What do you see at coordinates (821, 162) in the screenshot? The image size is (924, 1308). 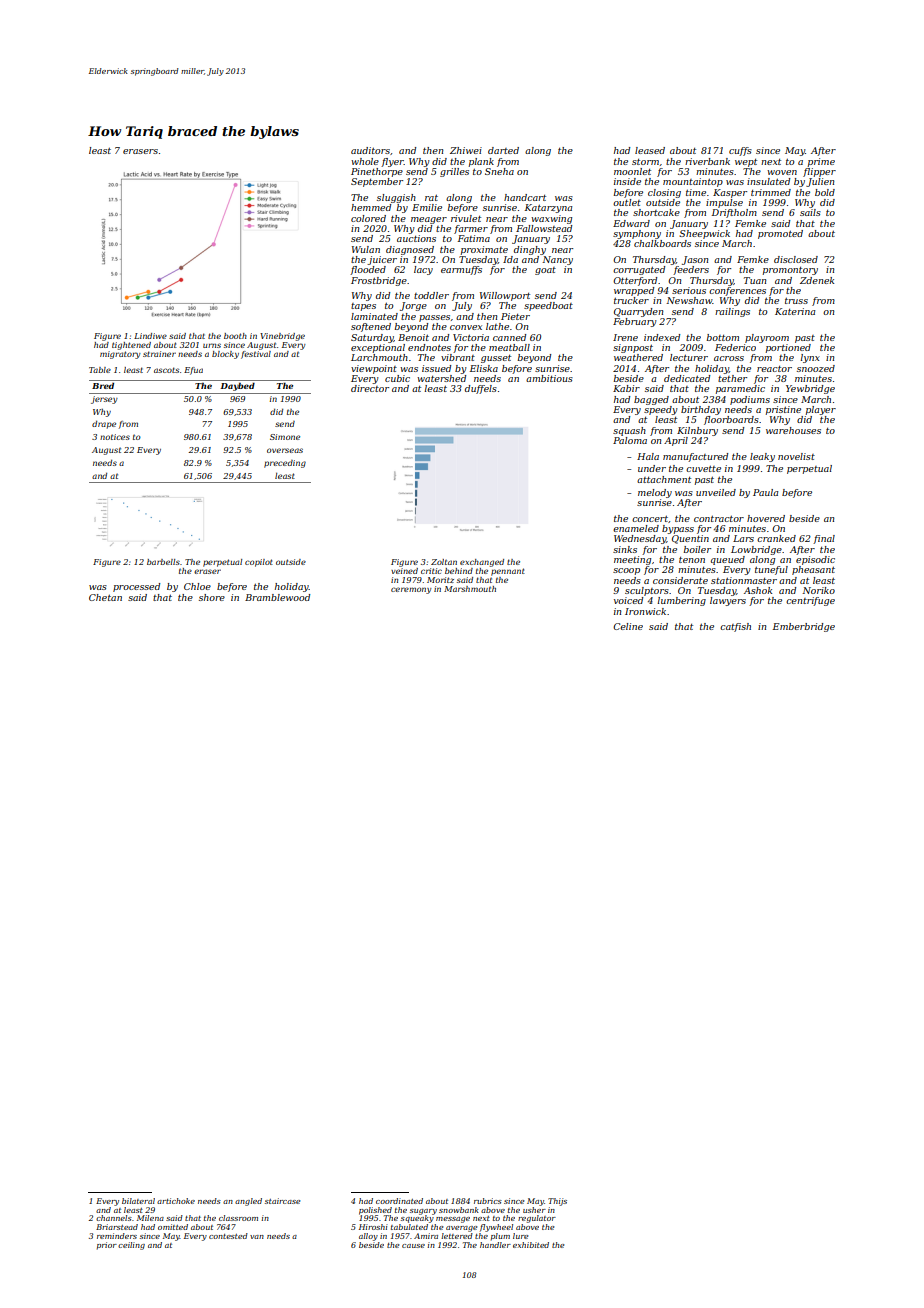 I see `prime` at bounding box center [821, 162].
